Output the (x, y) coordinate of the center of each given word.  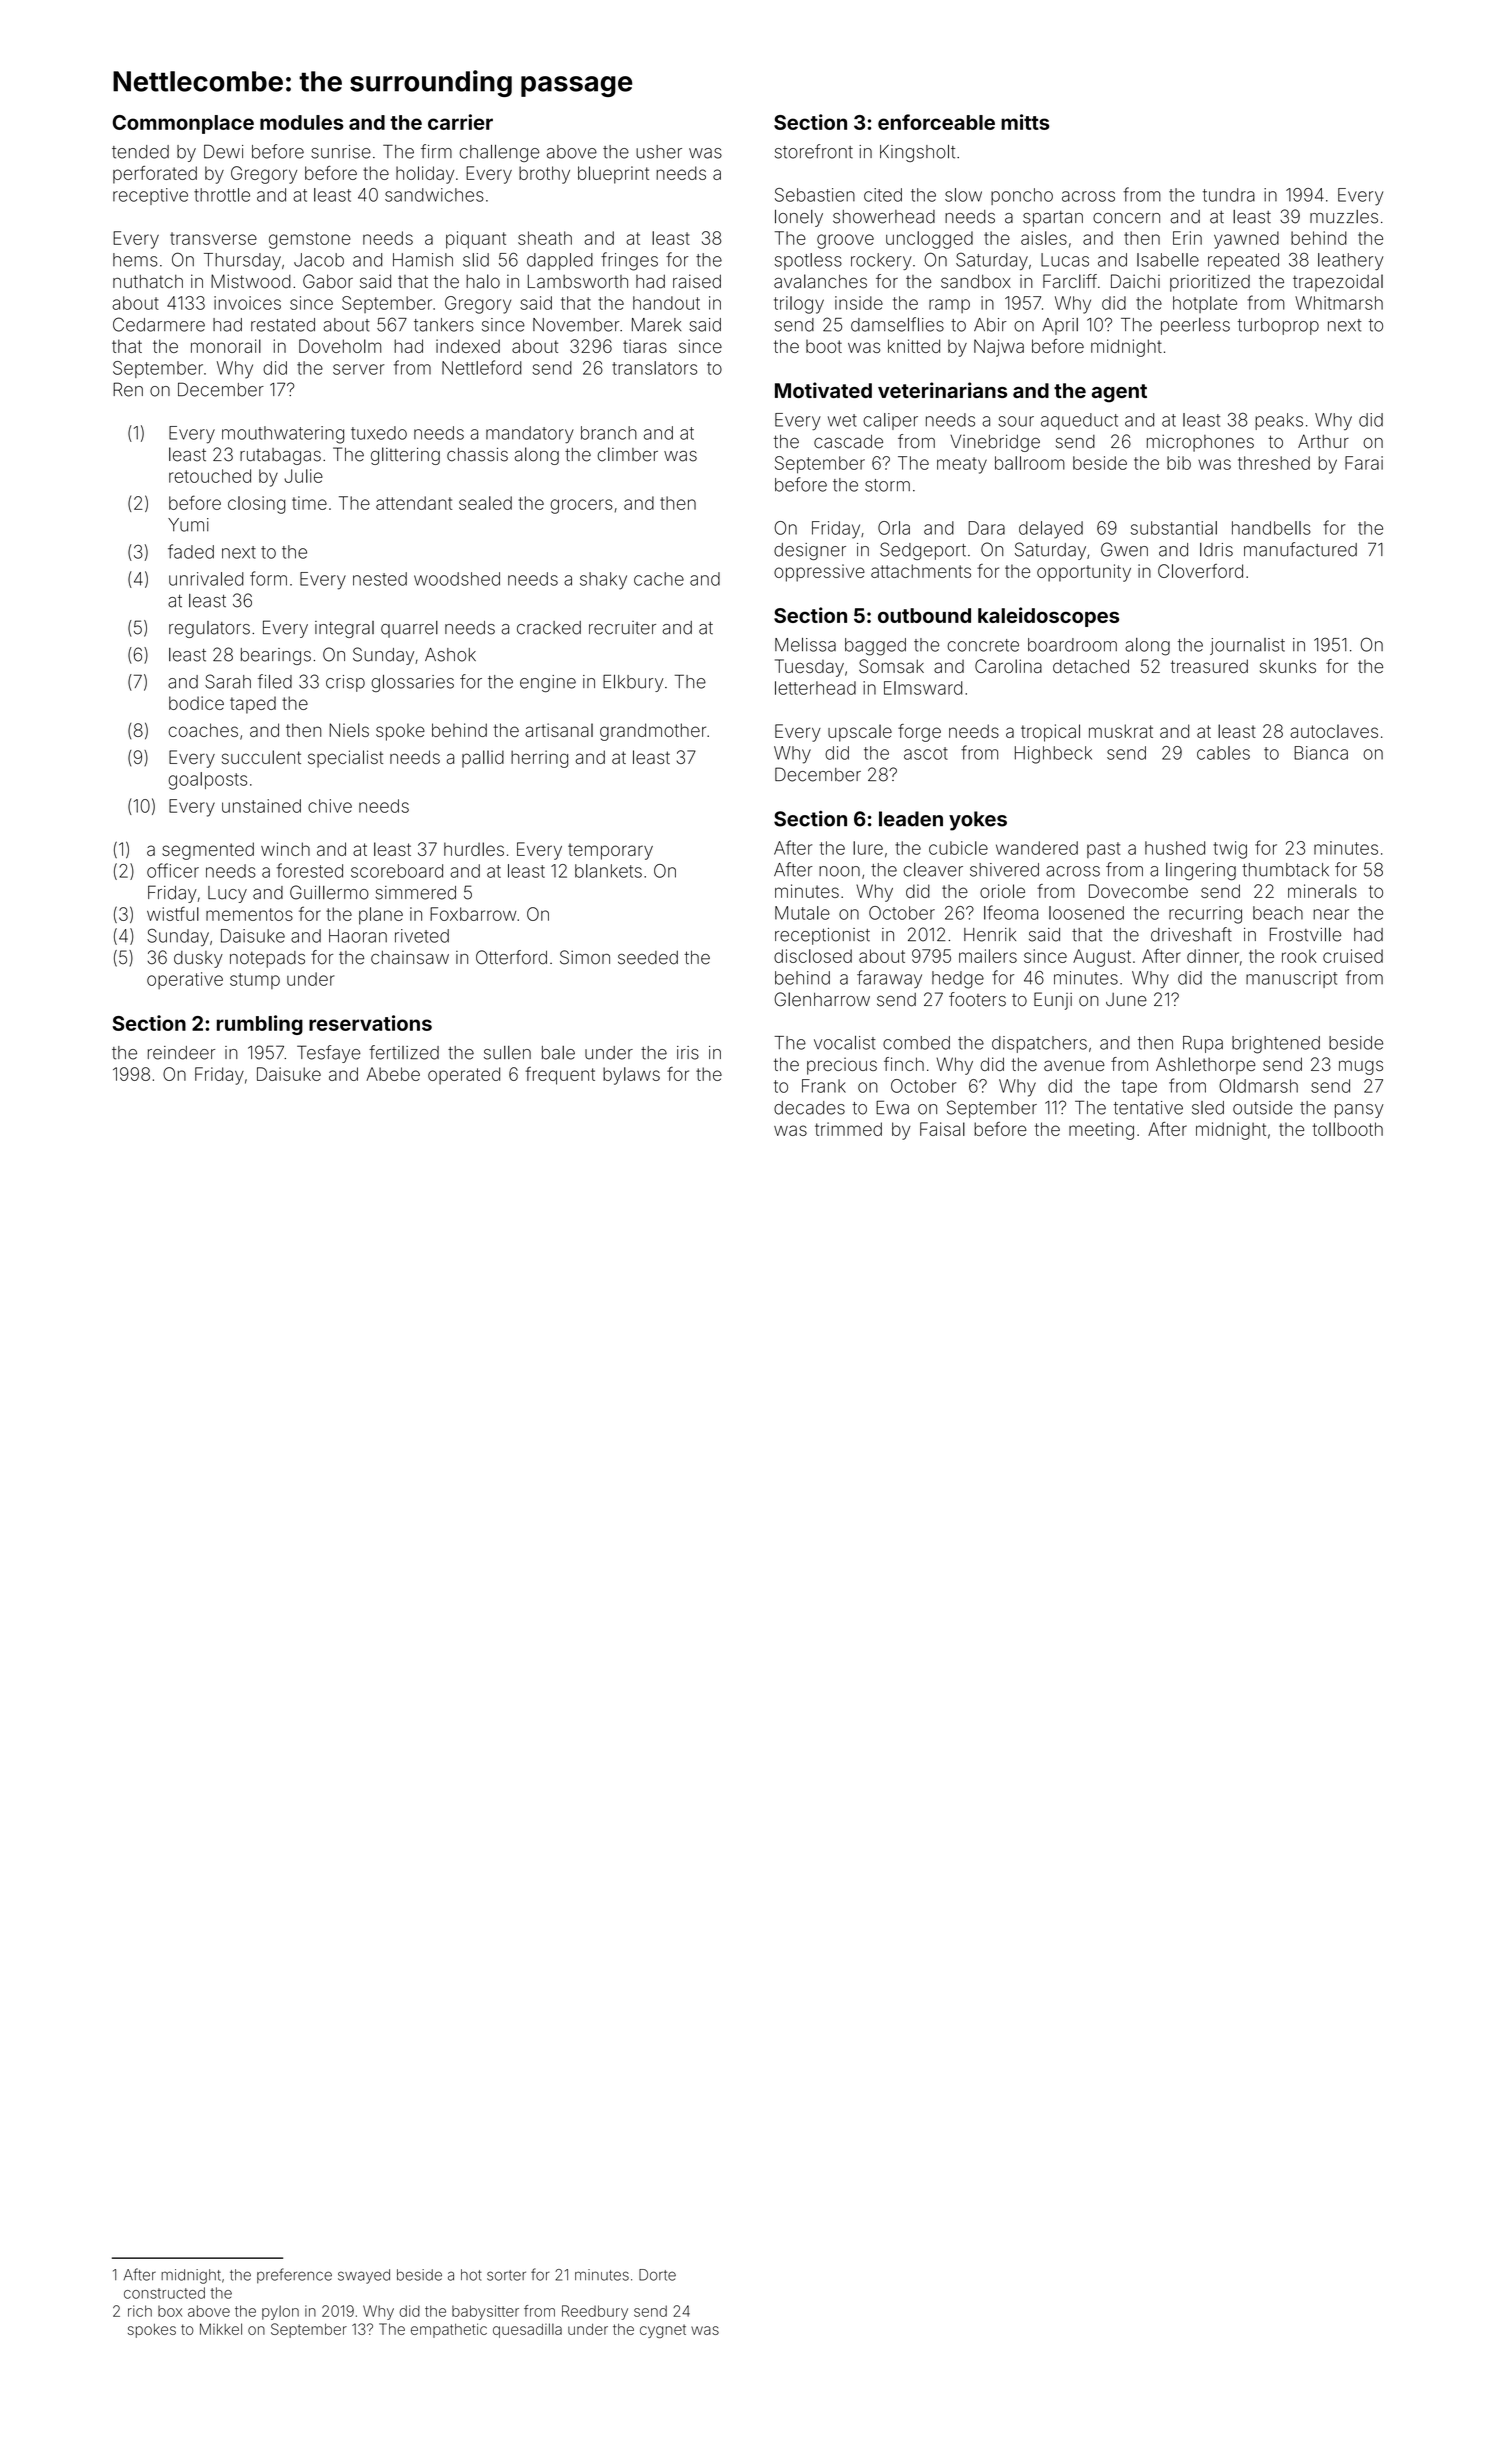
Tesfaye (329, 1054)
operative (185, 980)
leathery (1350, 261)
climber (627, 454)
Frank (824, 1086)
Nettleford (482, 367)
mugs (1361, 1067)
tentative (1148, 1108)
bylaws (631, 1076)
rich (140, 2311)
